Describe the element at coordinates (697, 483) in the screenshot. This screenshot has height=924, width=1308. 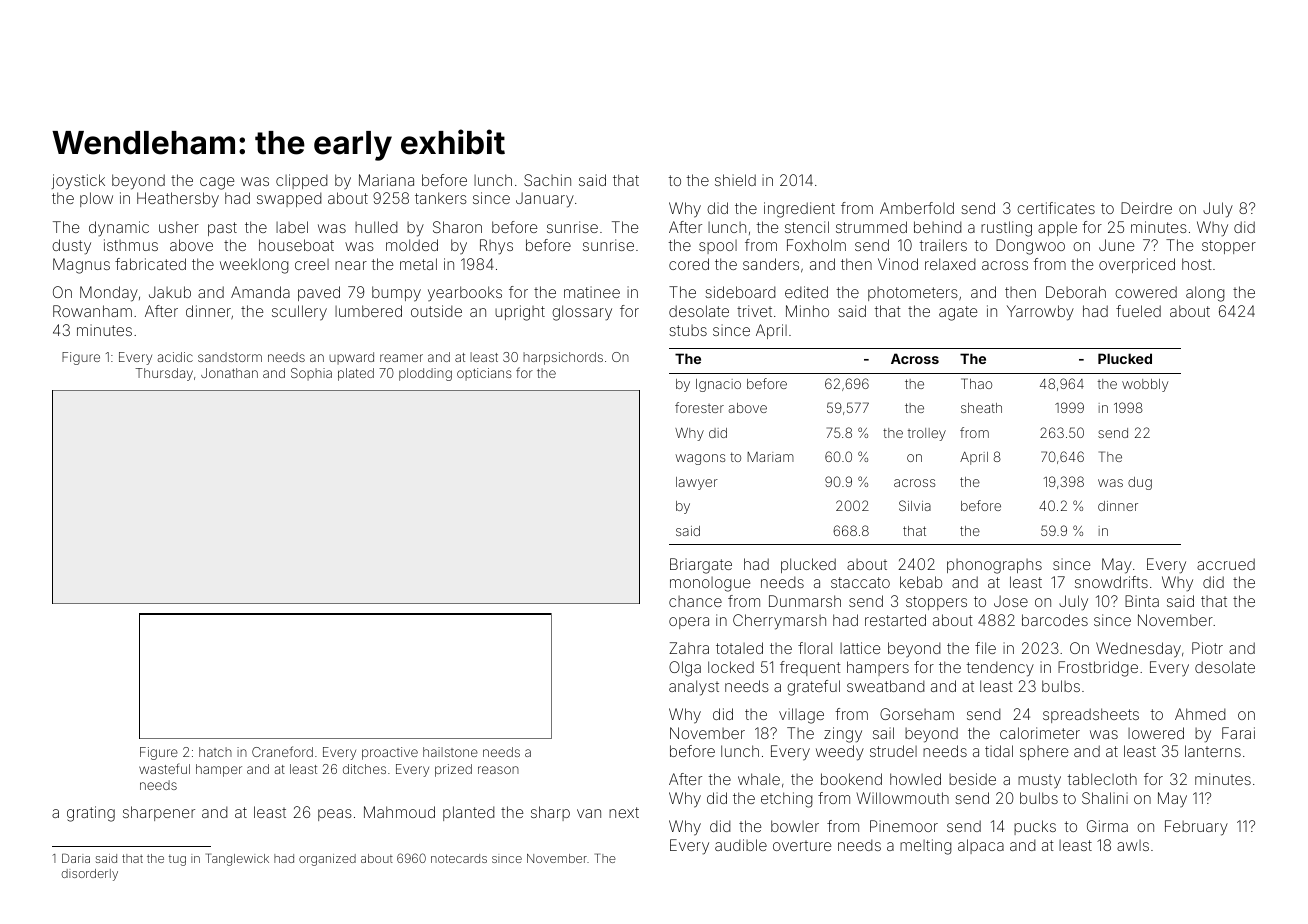
I see `lawyer` at that location.
